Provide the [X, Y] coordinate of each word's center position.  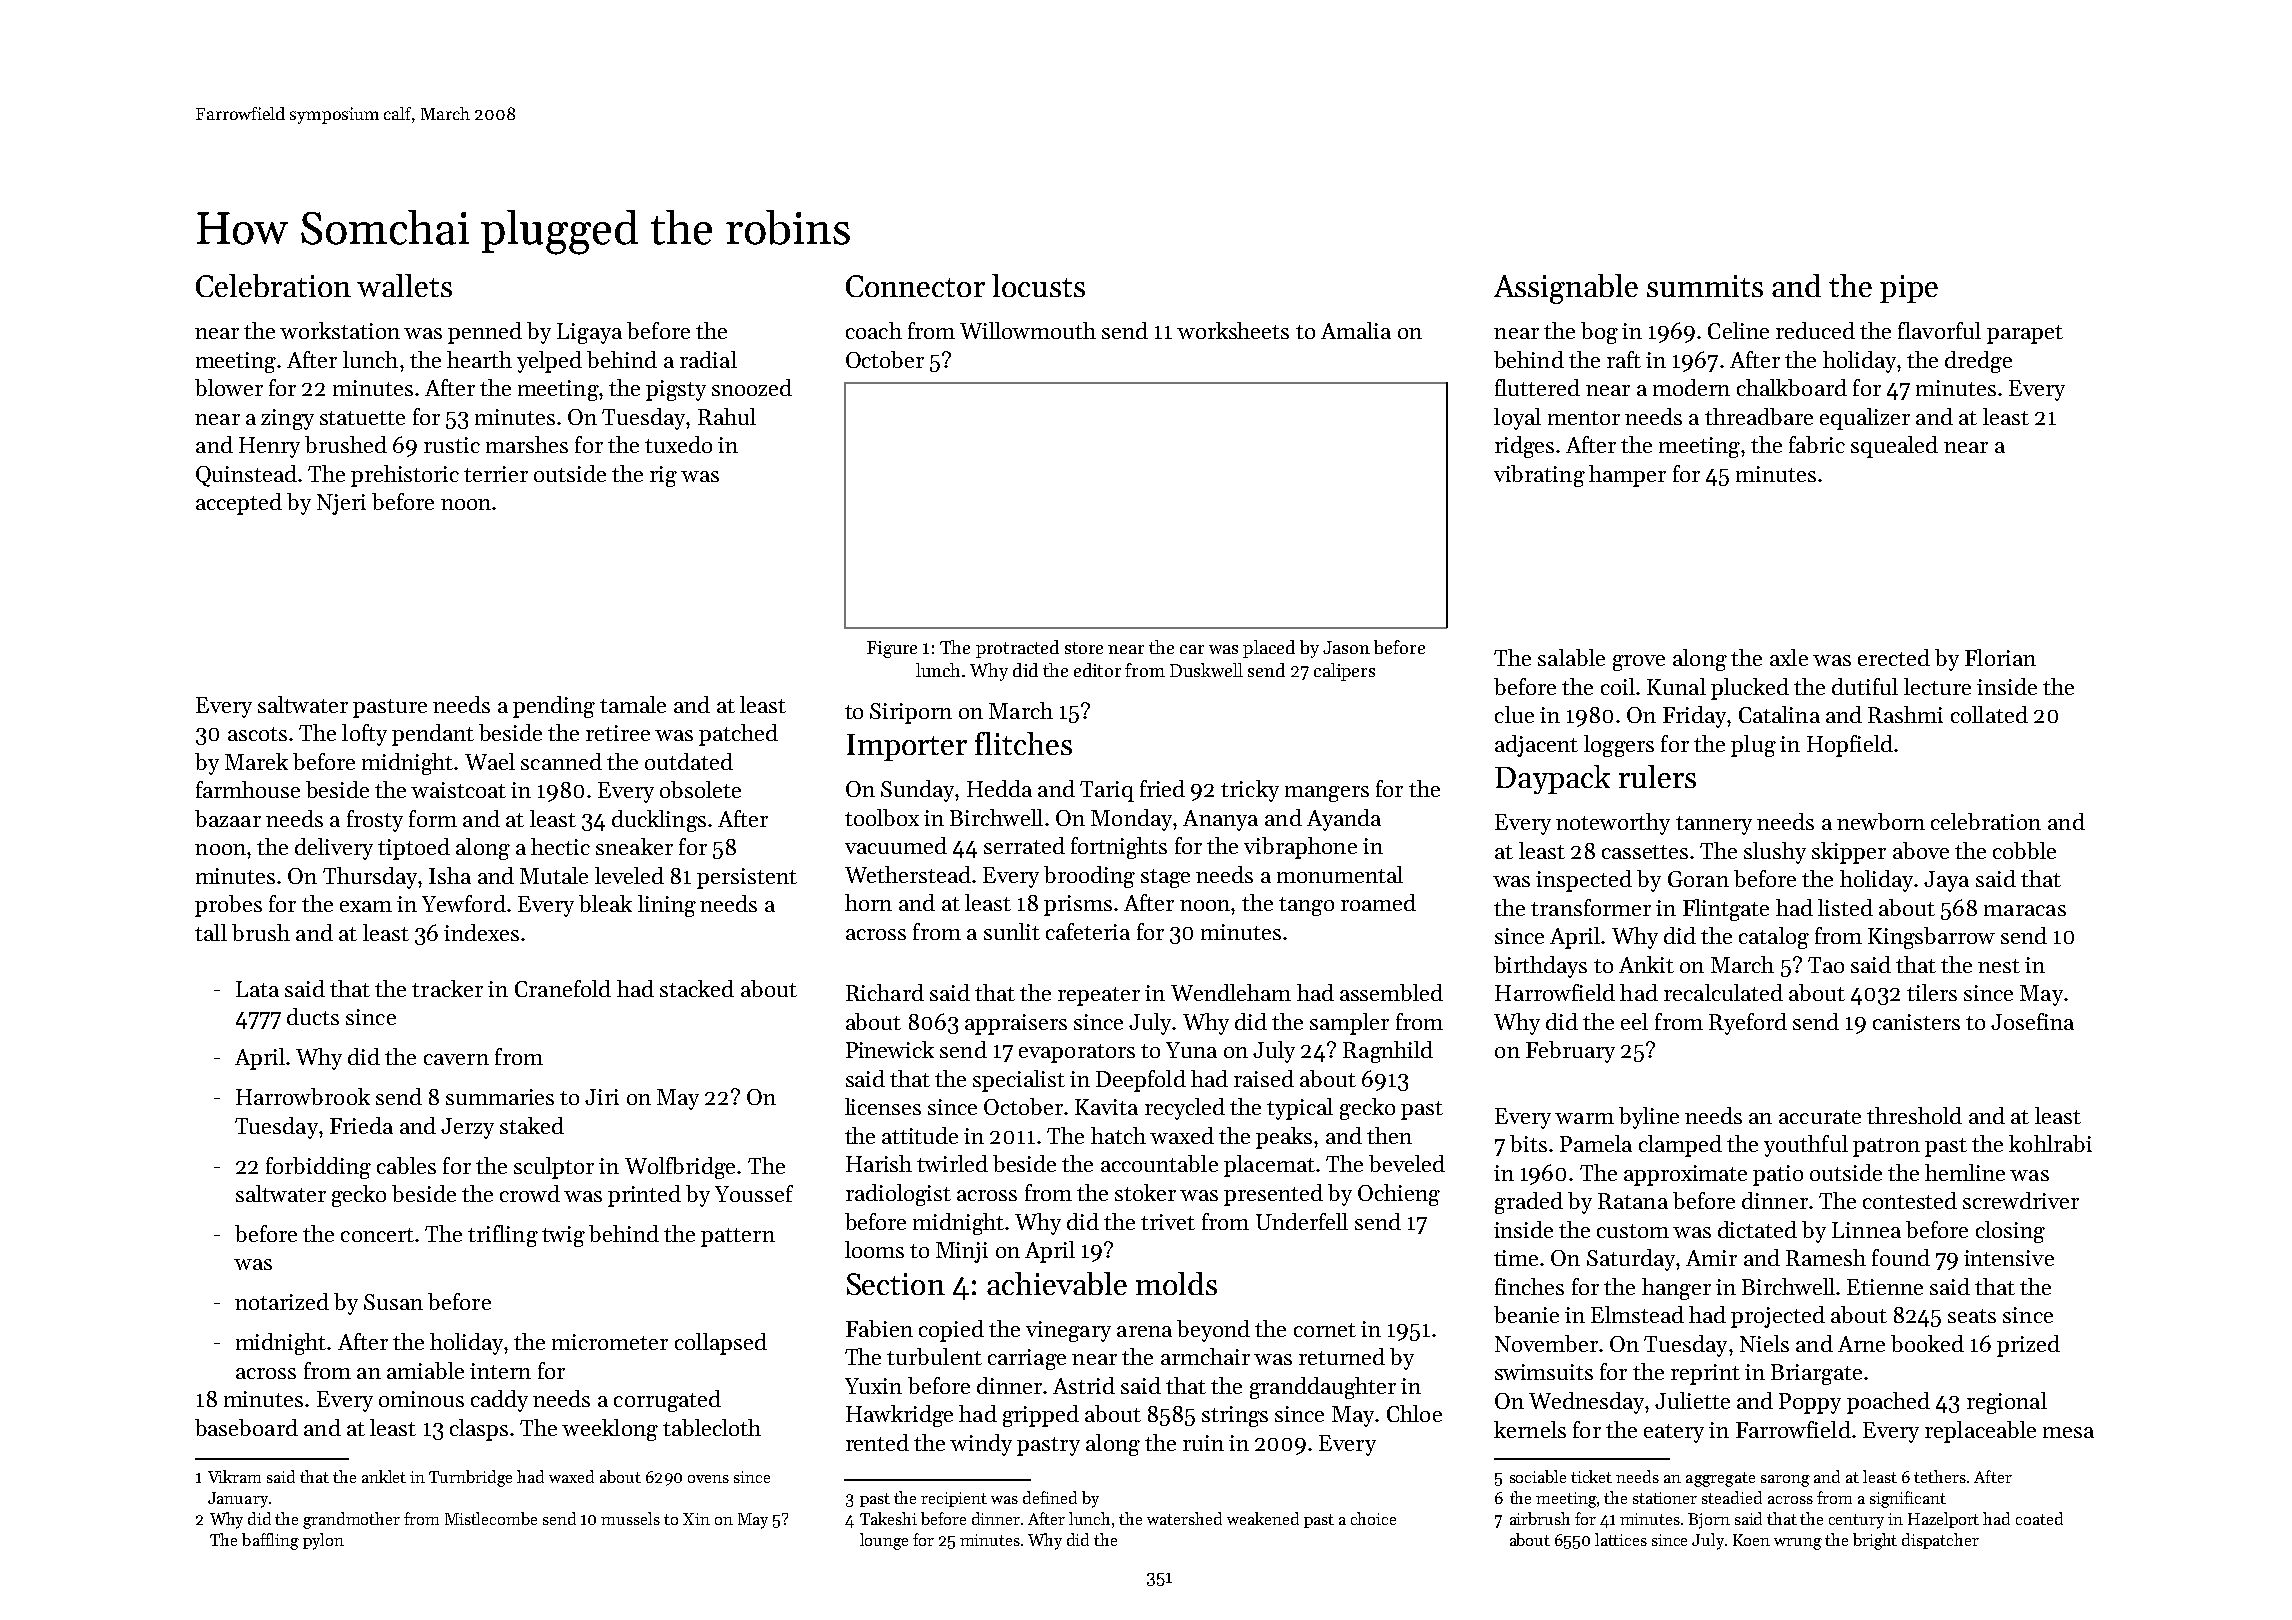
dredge [1978, 362]
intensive [2009, 1258]
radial [708, 359]
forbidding [318, 1168]
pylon [323, 1541]
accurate [1820, 1117]
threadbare [1759, 416]
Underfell [1302, 1221]
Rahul [727, 416]
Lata [257, 989]
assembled [1391, 992]
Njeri [341, 504]
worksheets [1233, 330]
